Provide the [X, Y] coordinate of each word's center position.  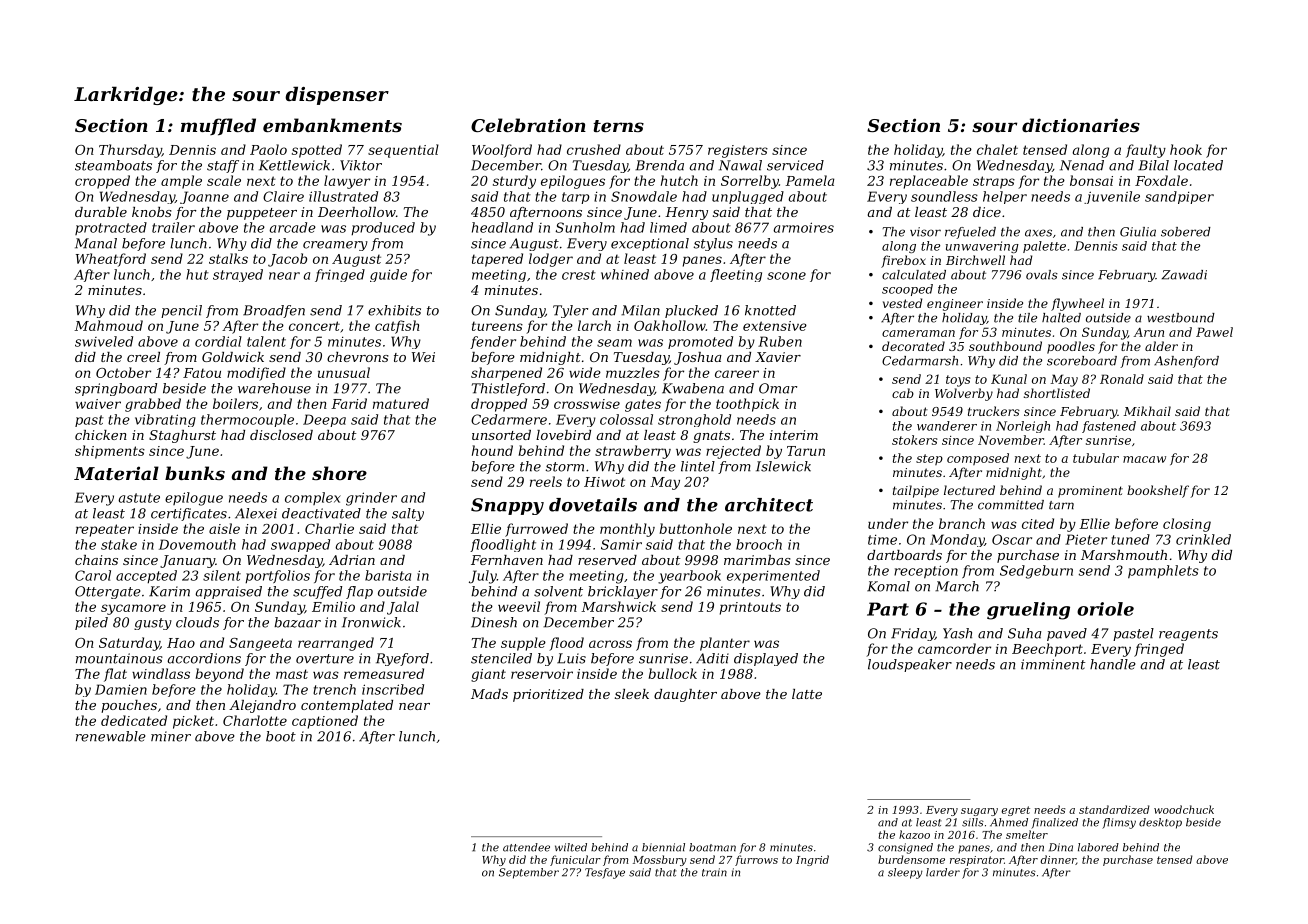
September [529, 873]
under [888, 523]
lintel [698, 466]
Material [116, 473]
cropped [102, 182]
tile [1027, 318]
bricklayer [623, 592]
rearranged [336, 644]
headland [502, 227]
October [123, 372]
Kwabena [693, 388]
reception [926, 572]
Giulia [1138, 232]
